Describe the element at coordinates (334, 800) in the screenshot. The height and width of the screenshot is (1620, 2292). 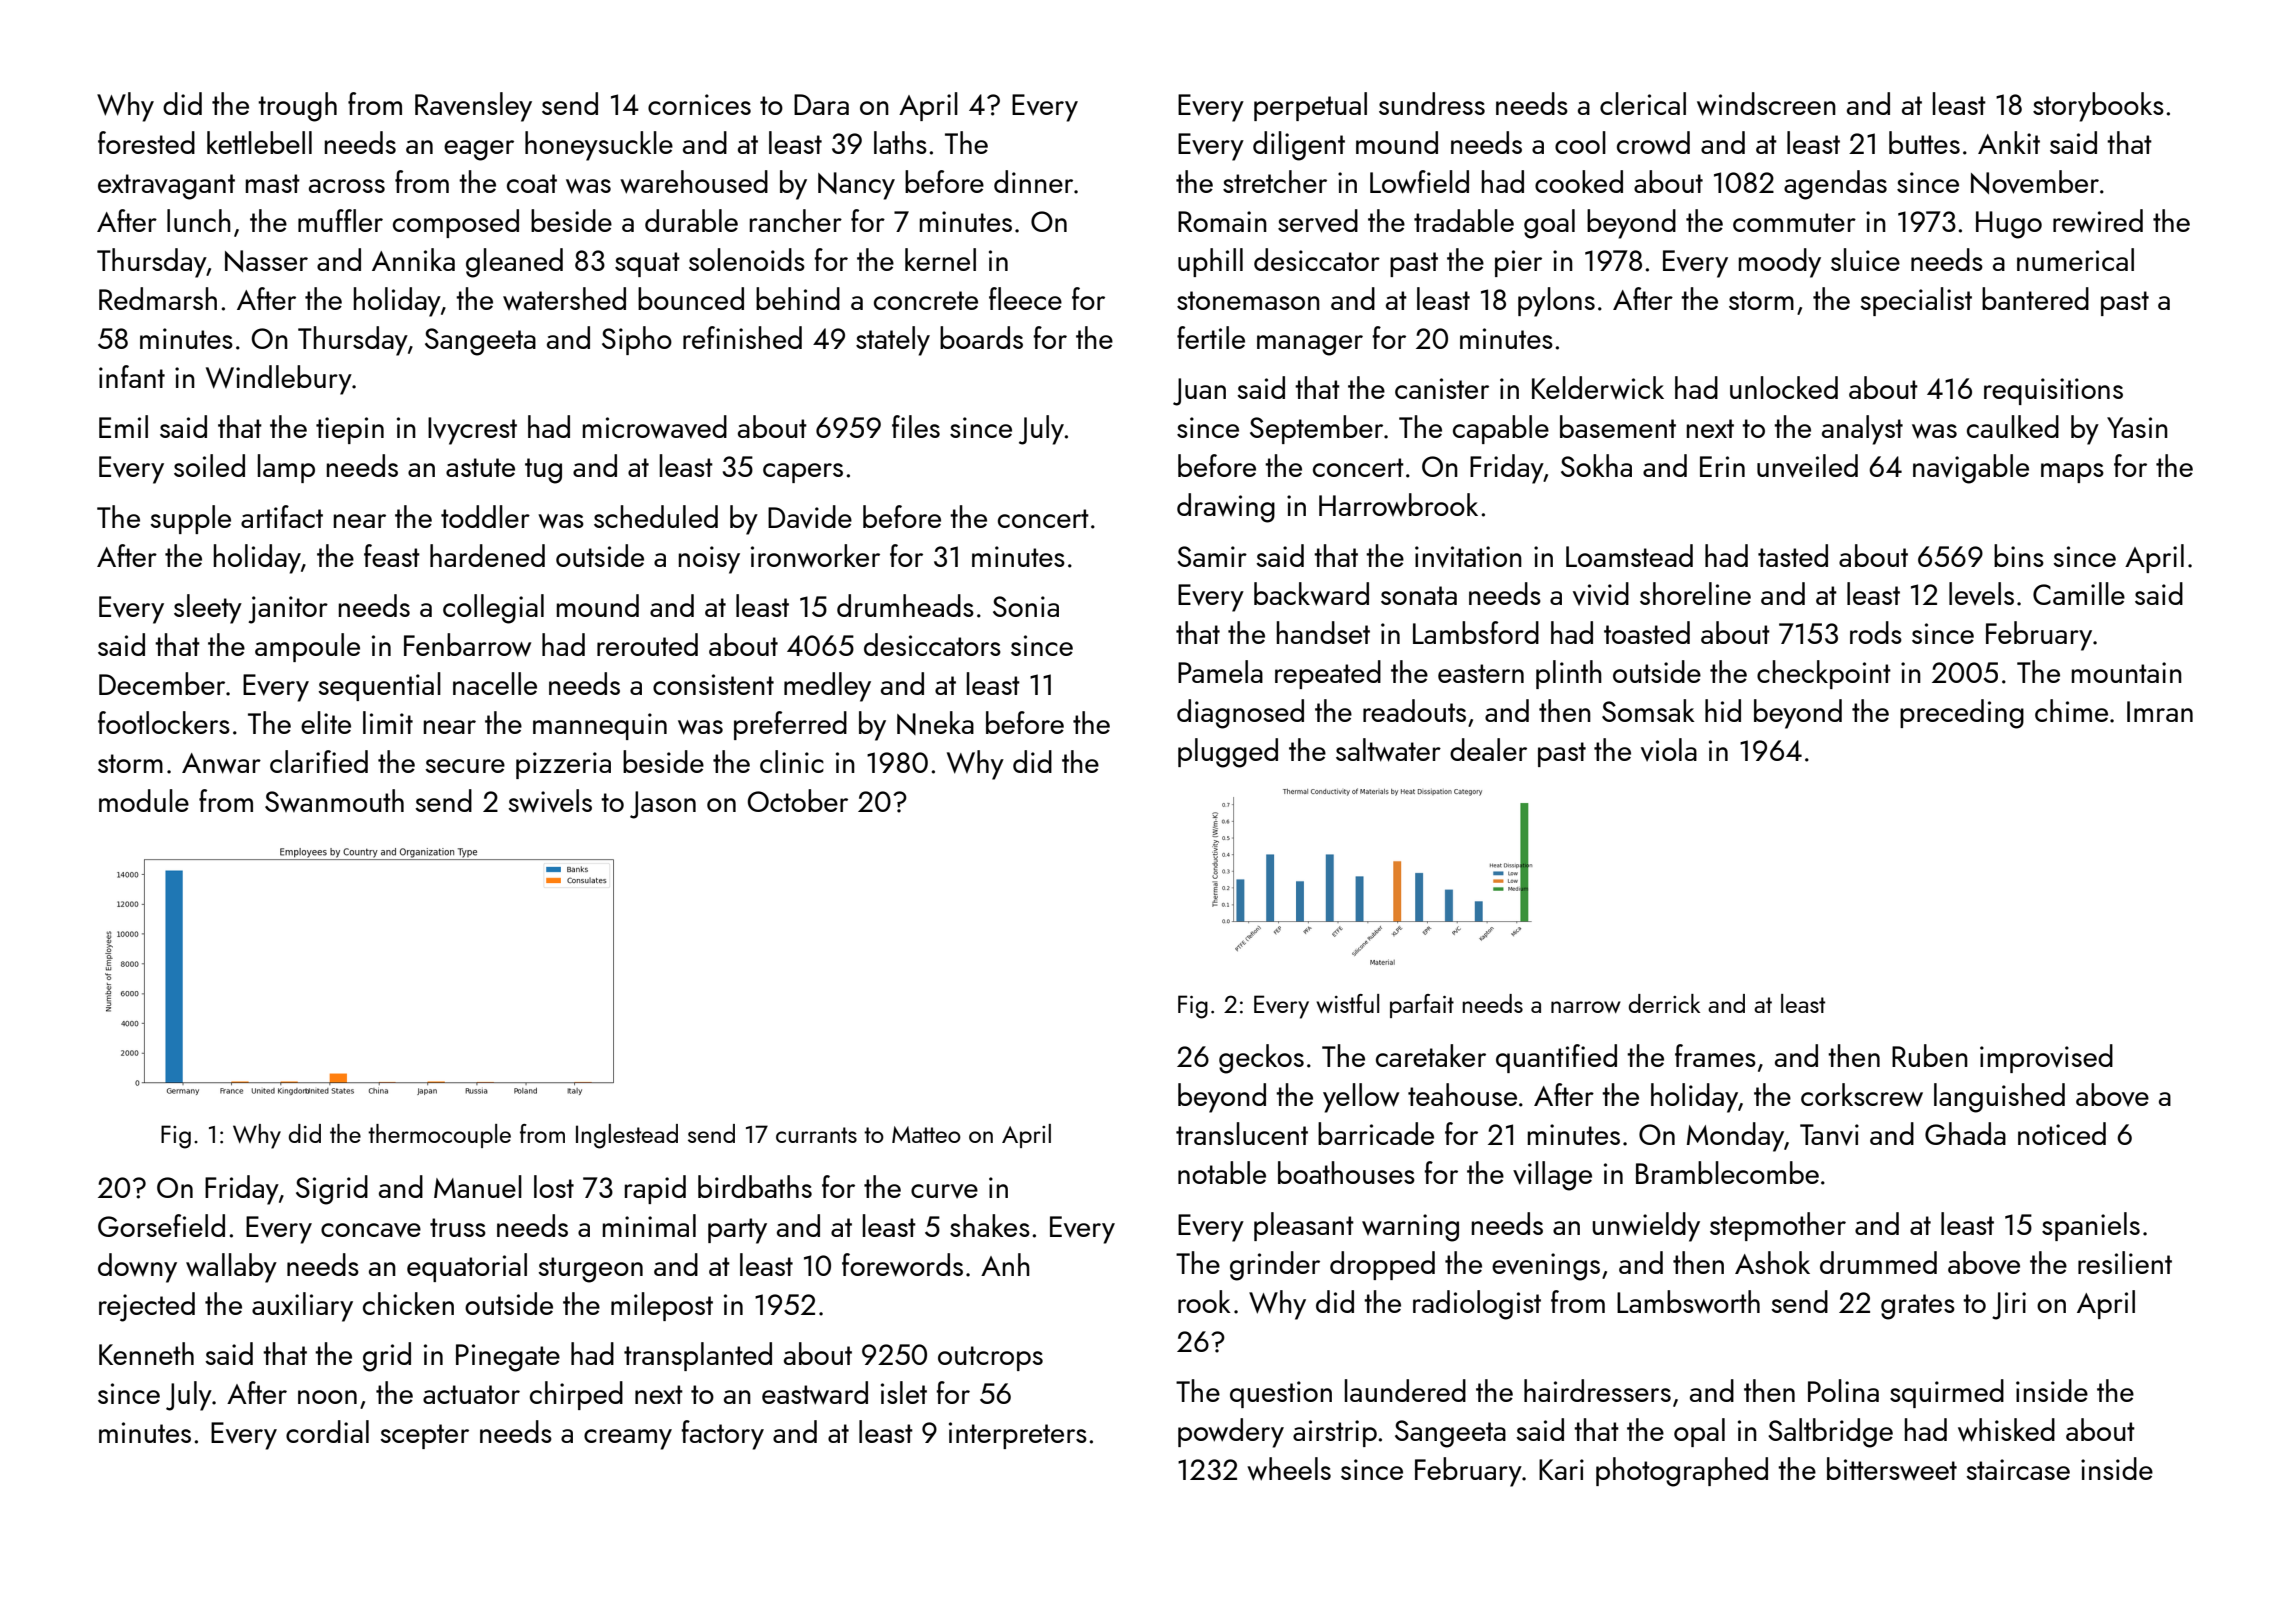
I see `Swanmouth` at that location.
